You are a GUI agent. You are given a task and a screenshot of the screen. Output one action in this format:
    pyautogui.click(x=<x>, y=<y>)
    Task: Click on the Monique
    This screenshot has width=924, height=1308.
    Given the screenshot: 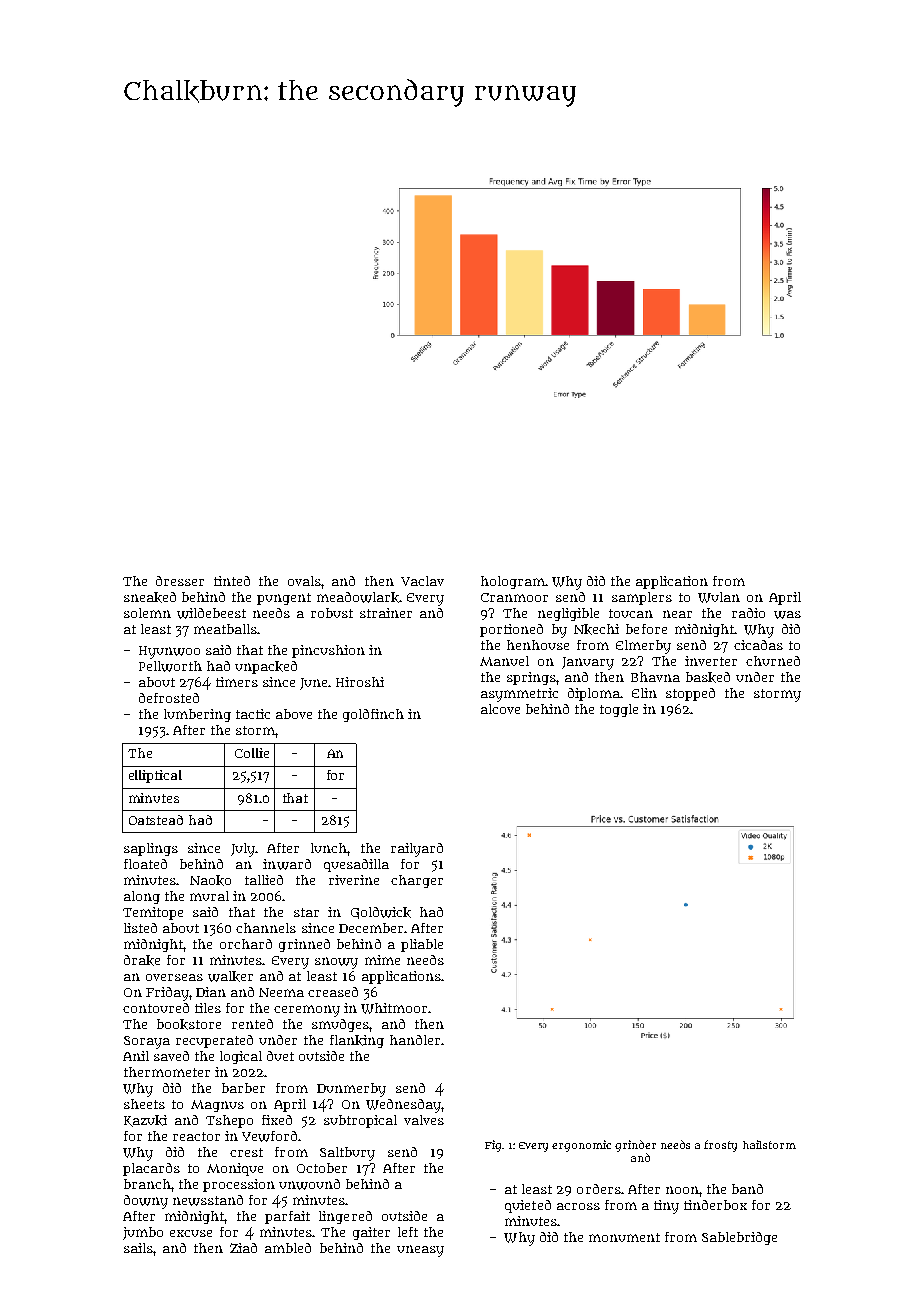 What is the action you would take?
    pyautogui.click(x=235, y=1169)
